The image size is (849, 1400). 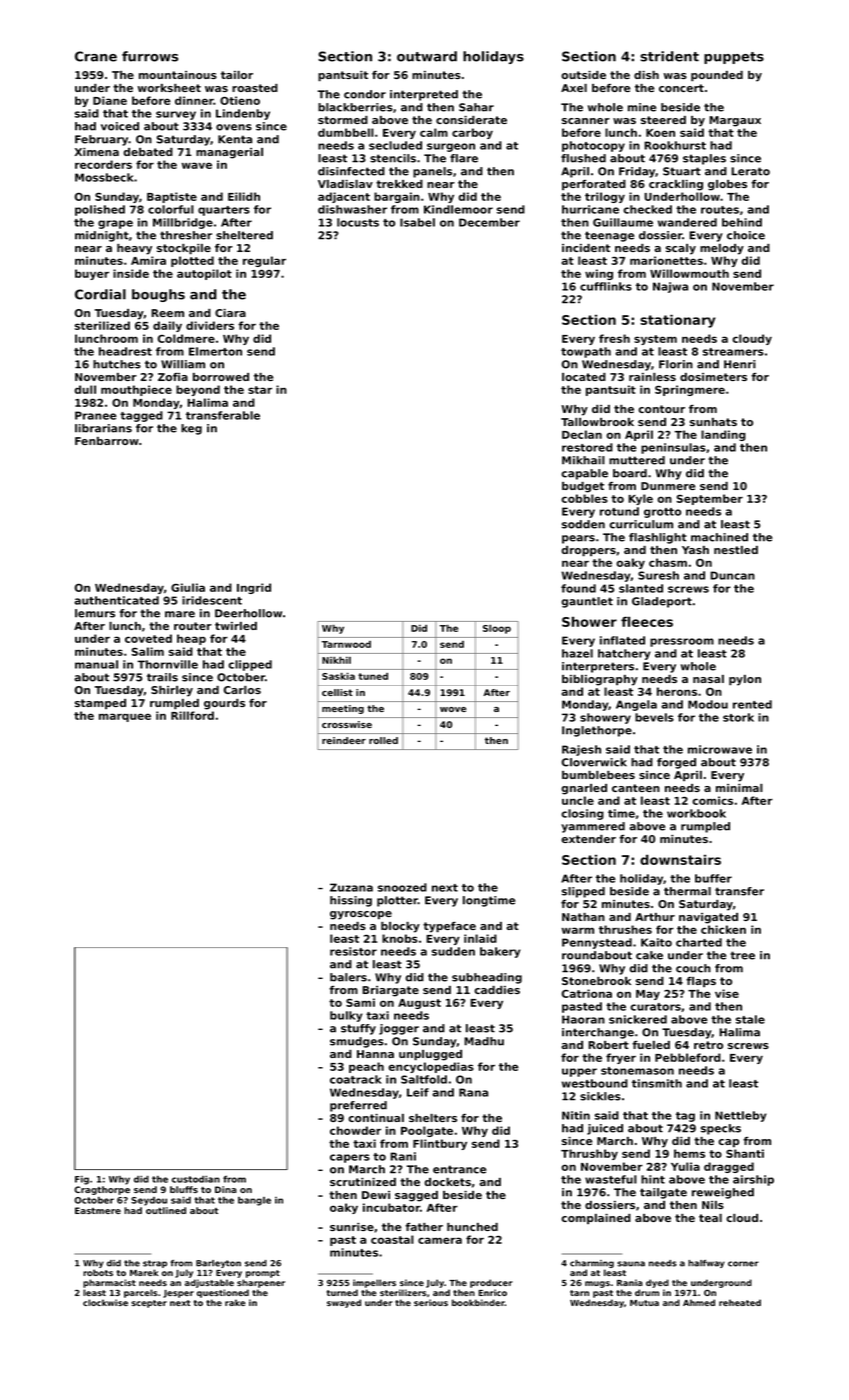 I want to click on Nettleby, so click(x=741, y=1116).
